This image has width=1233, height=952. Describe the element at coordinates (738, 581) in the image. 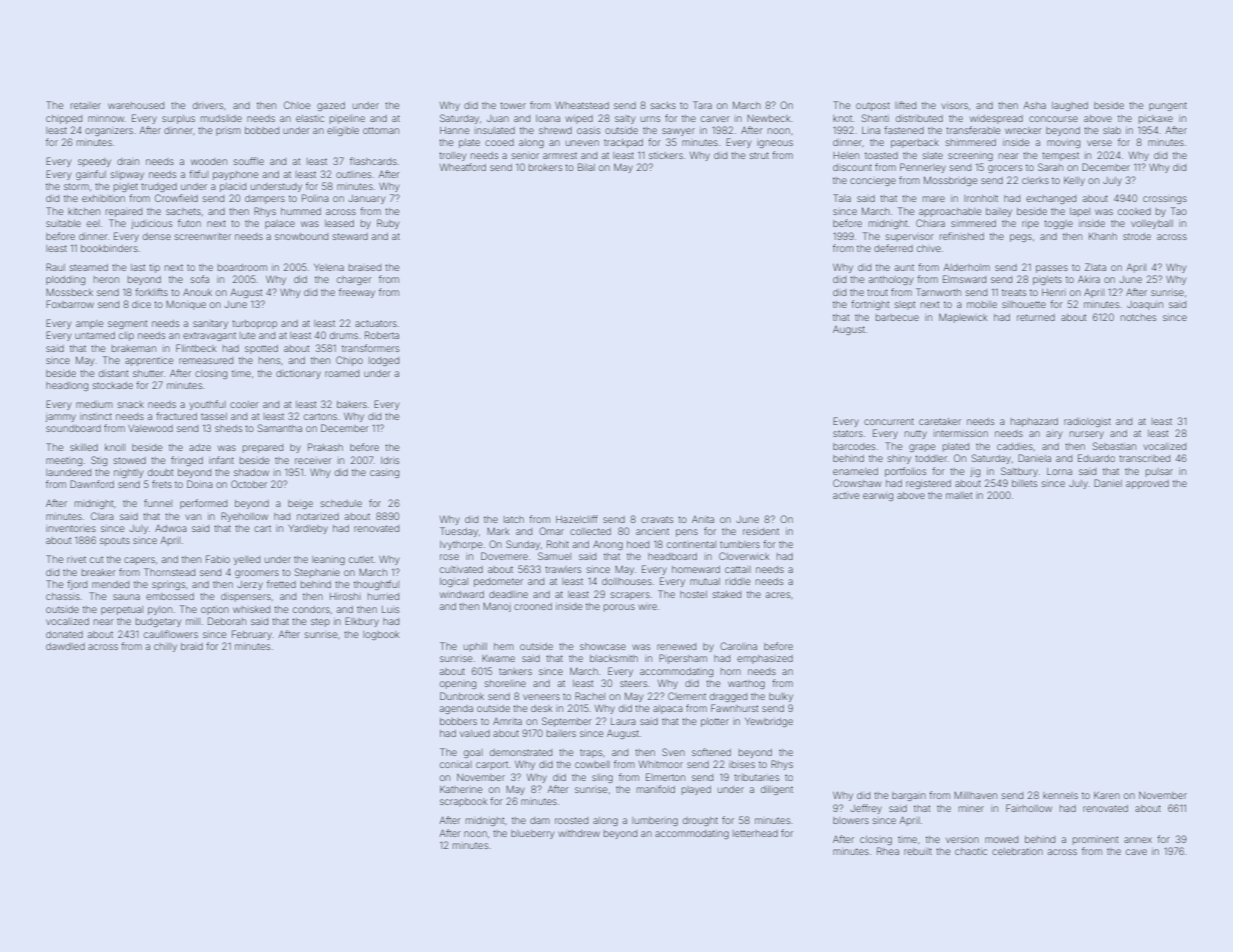

I see `riddle` at that location.
